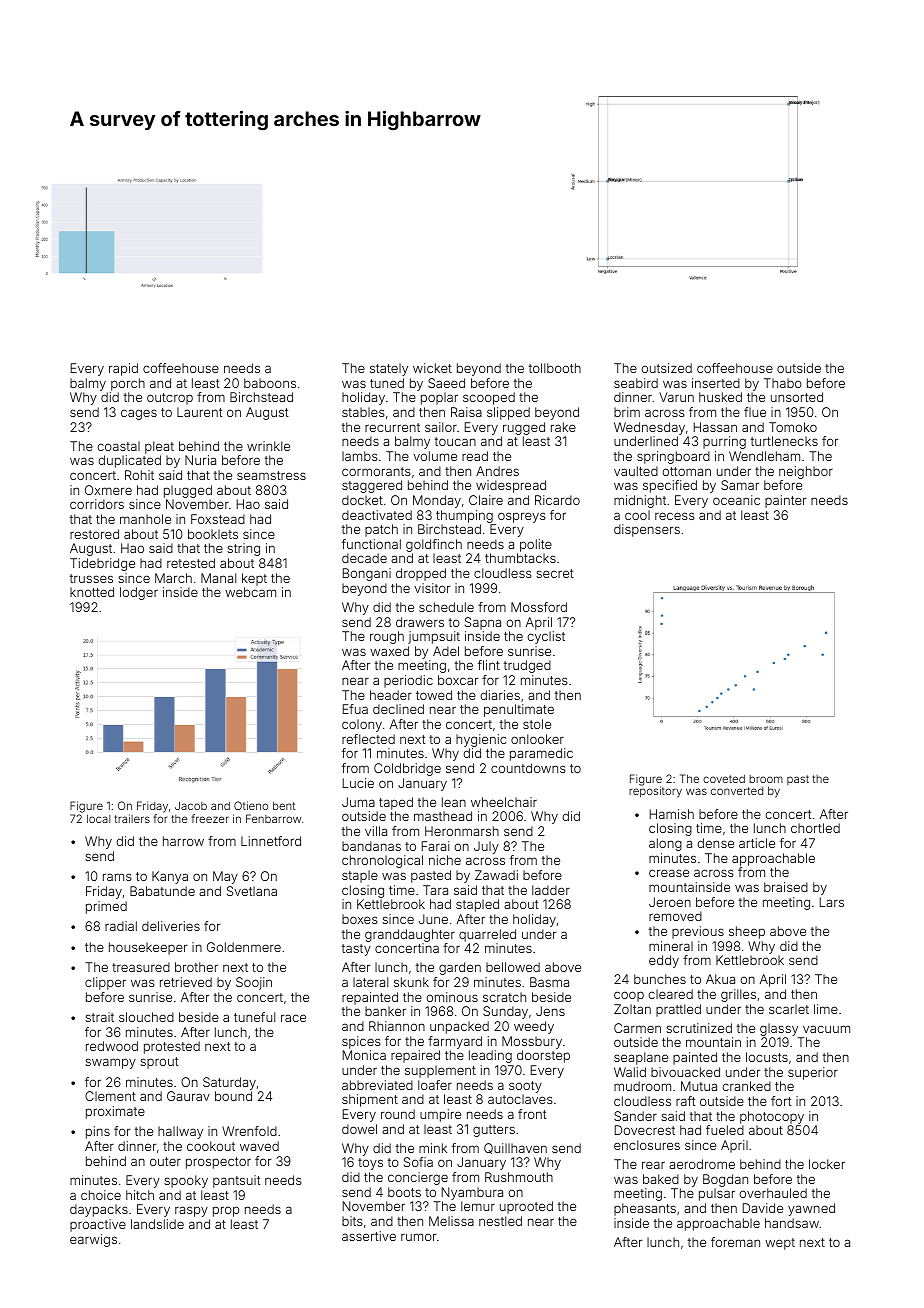 The height and width of the page is (1308, 924). I want to click on rumor, so click(418, 1237).
